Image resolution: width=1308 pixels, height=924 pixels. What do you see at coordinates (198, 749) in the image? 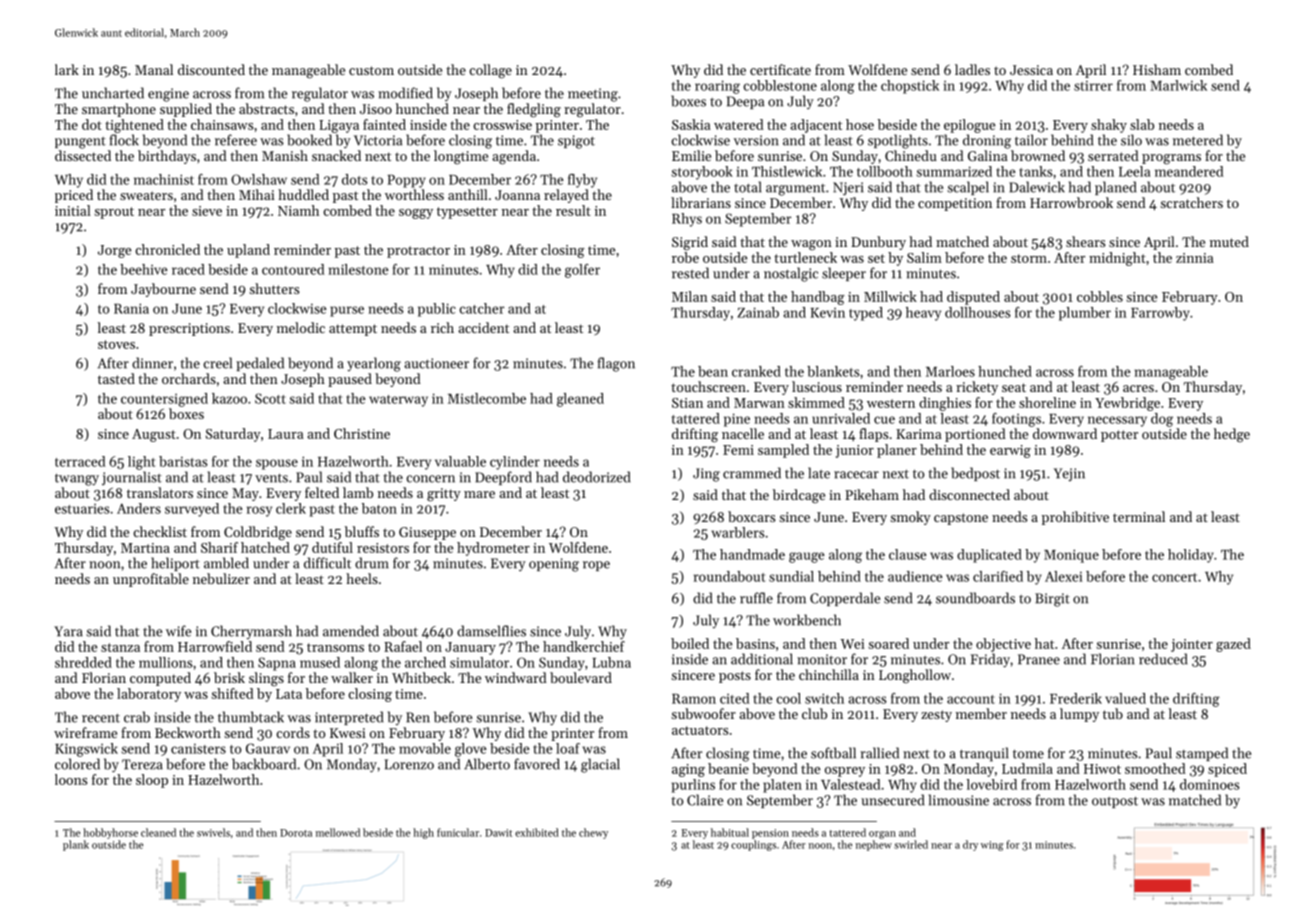
I see `canisters` at bounding box center [198, 749].
